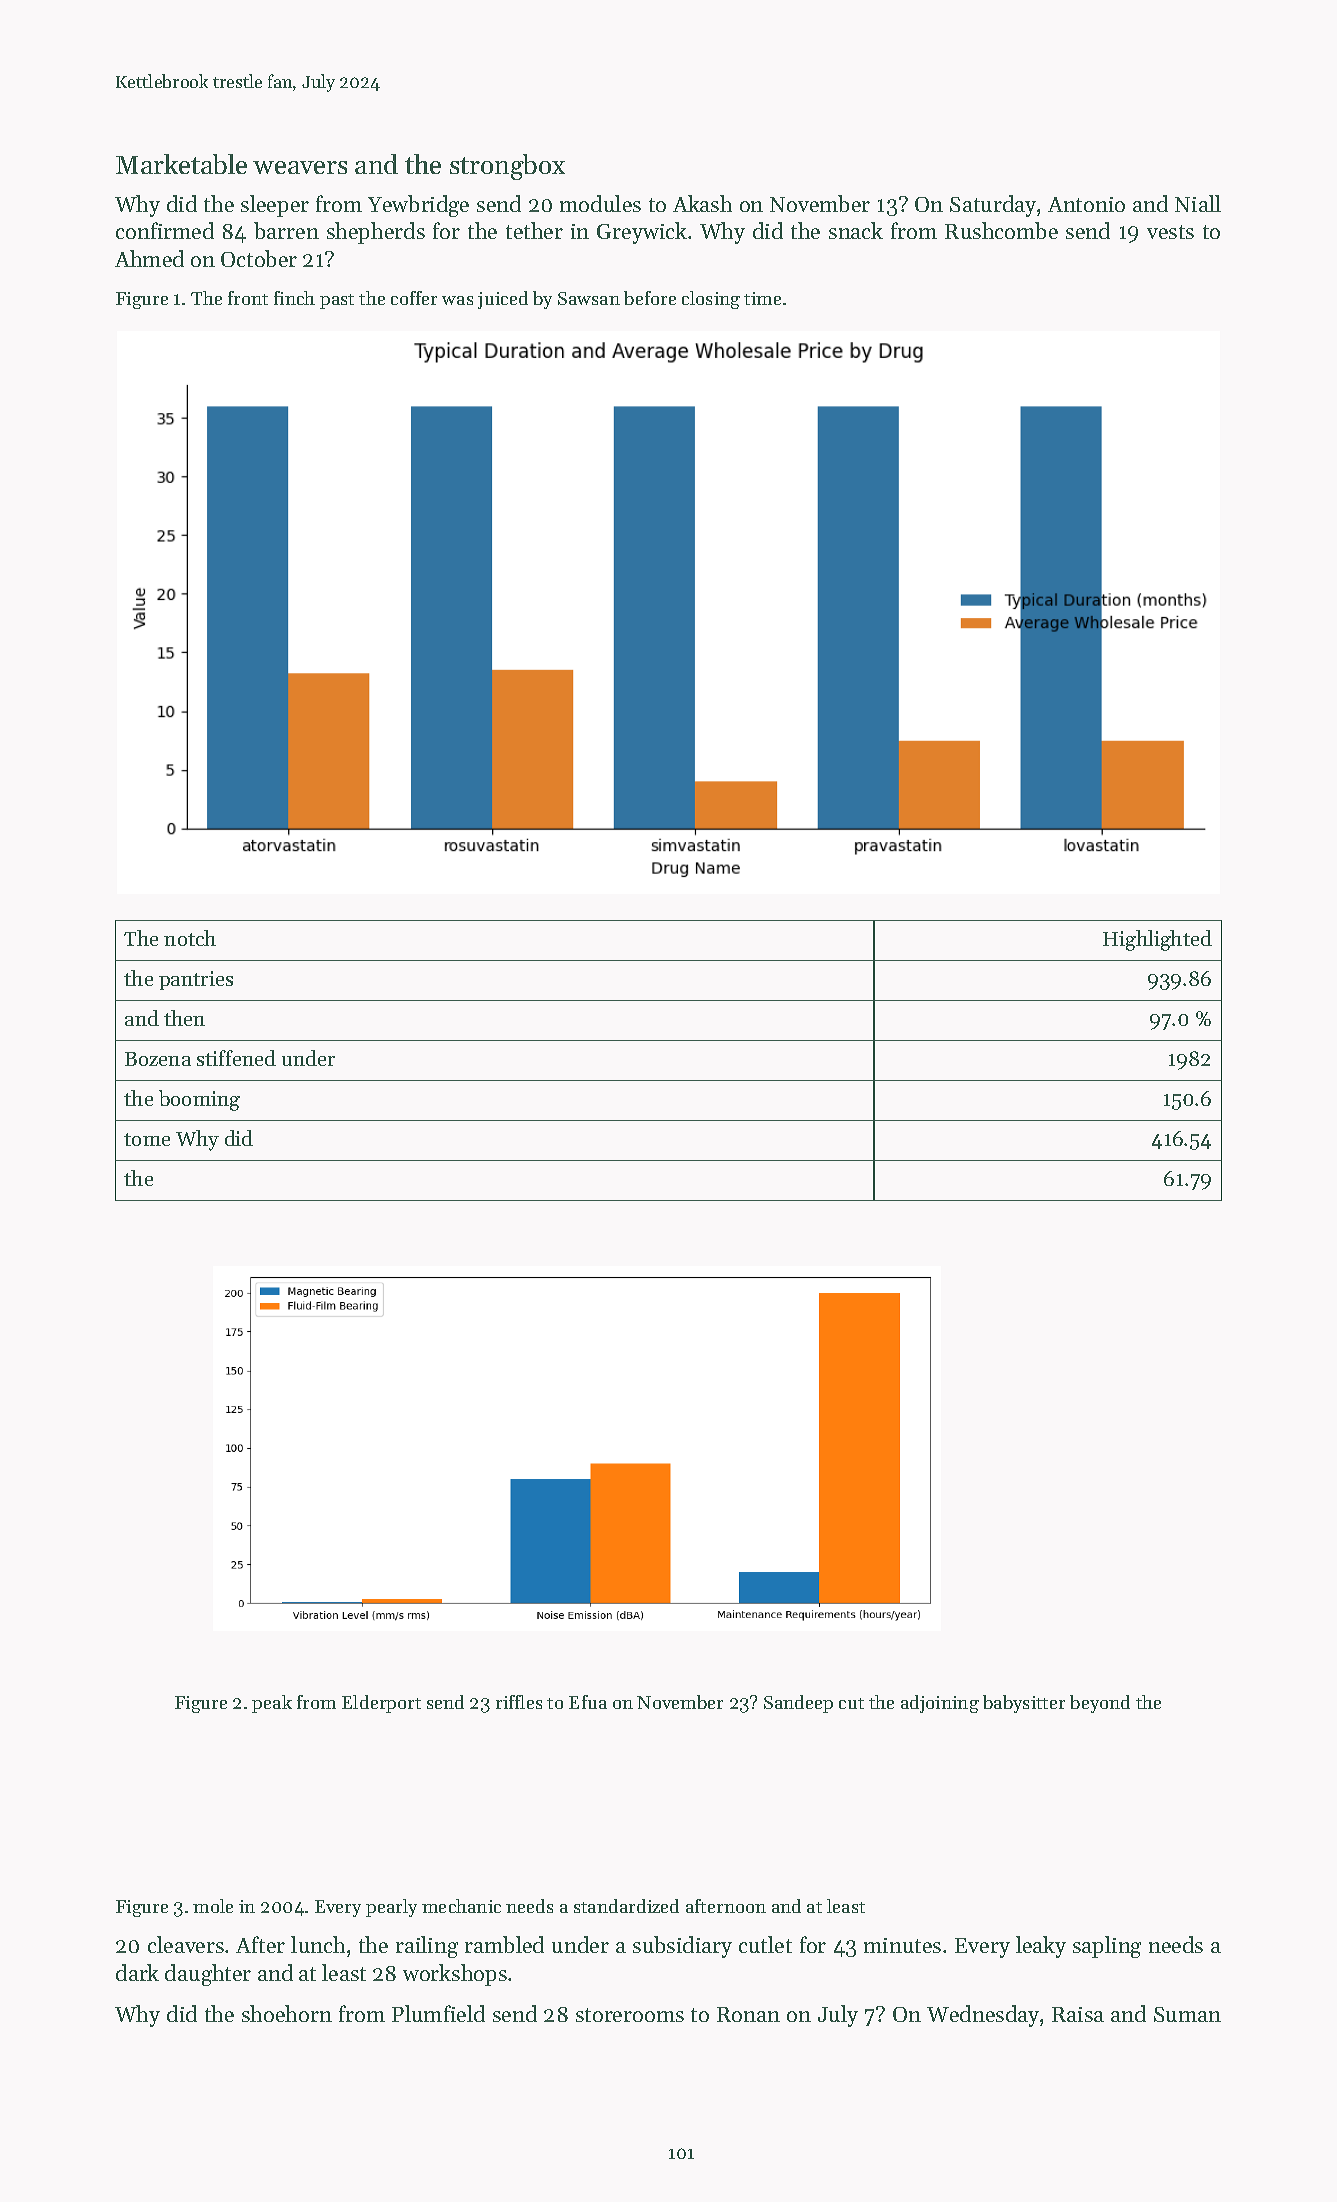 The height and width of the page is (2202, 1337). I want to click on mole, so click(213, 1906).
